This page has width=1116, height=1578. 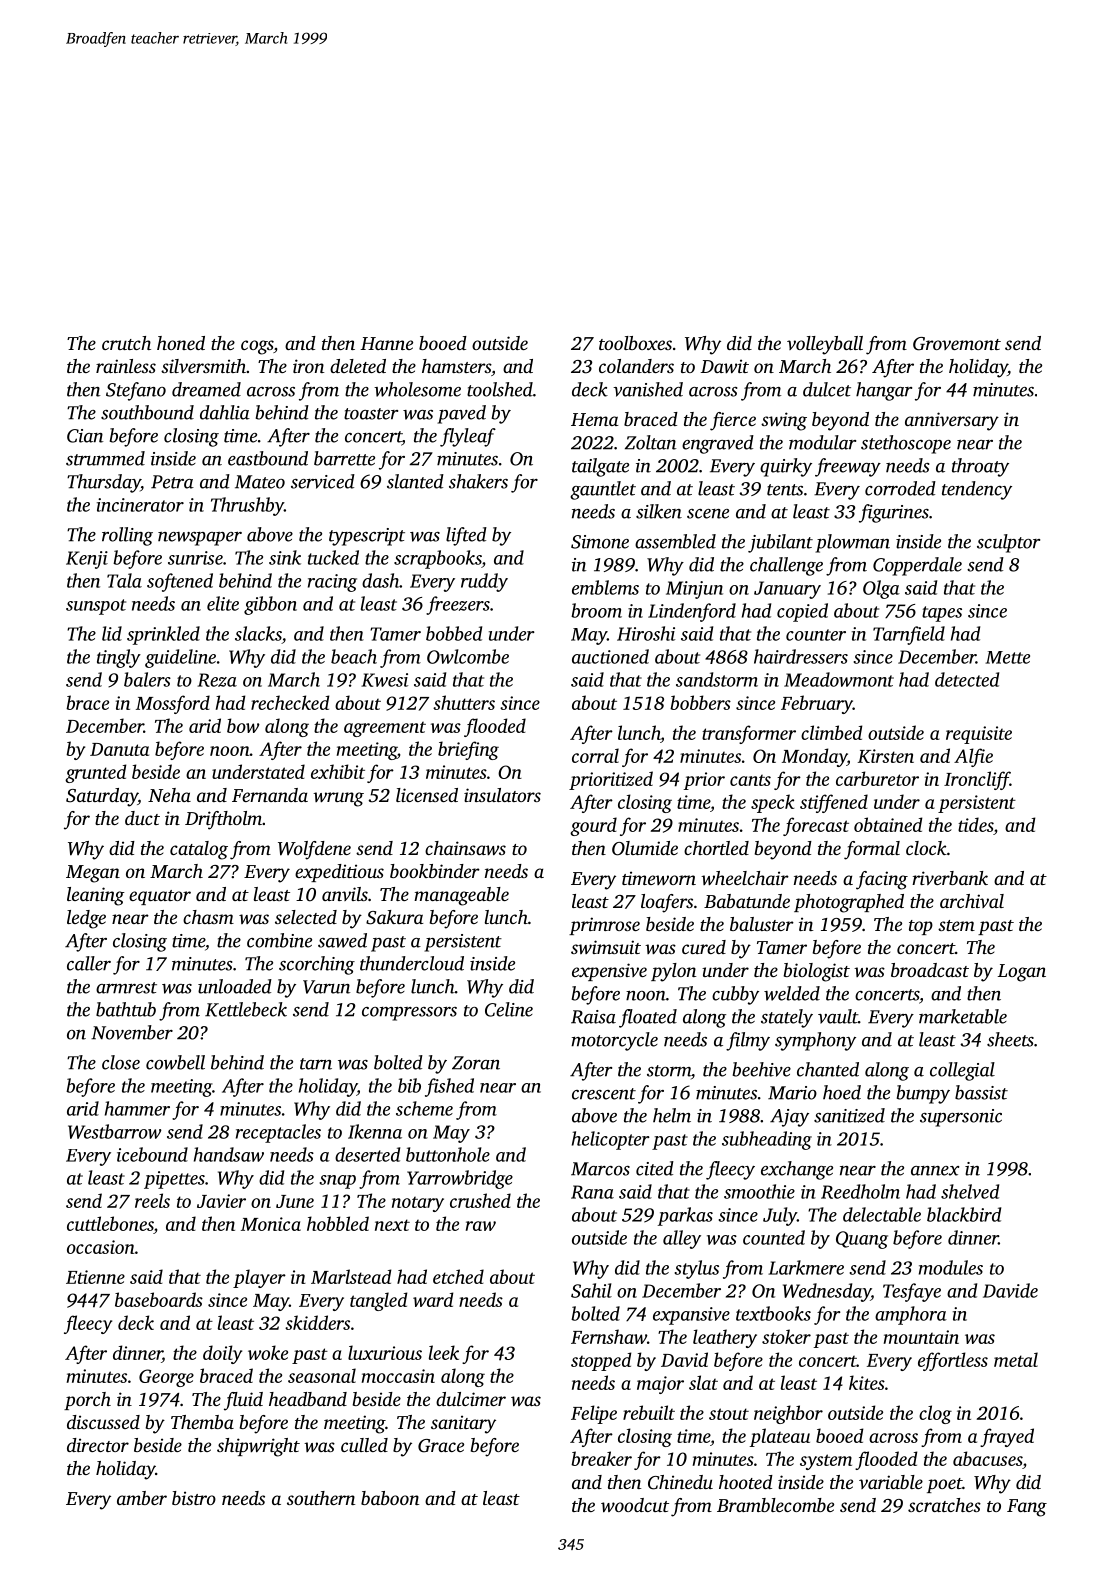 What do you see at coordinates (952, 421) in the page?
I see `anniversary` at bounding box center [952, 421].
